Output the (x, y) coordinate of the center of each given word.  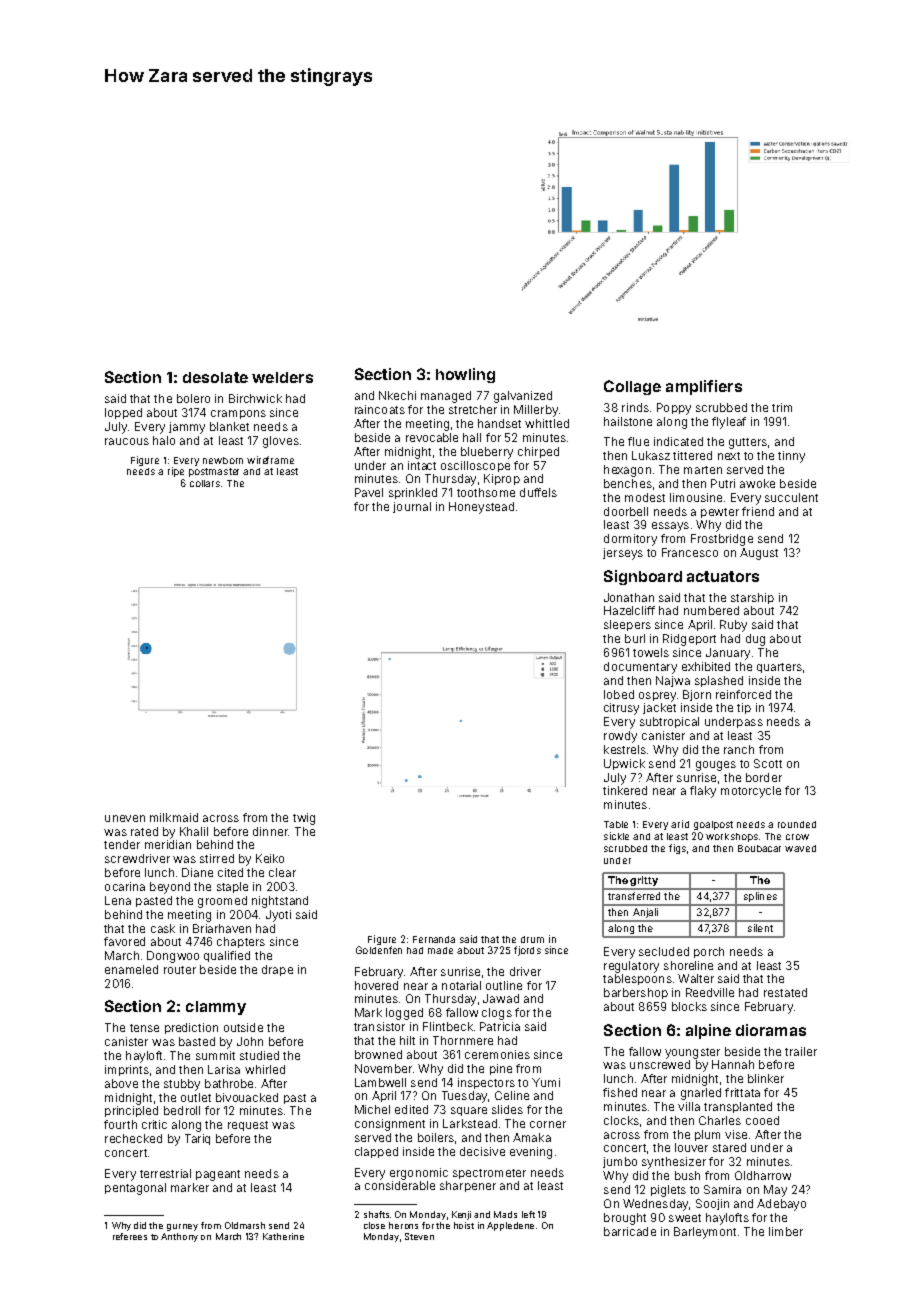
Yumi (546, 1082)
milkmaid (174, 817)
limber (786, 1231)
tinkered (625, 790)
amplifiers (704, 387)
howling (465, 375)
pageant (218, 1175)
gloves (281, 442)
